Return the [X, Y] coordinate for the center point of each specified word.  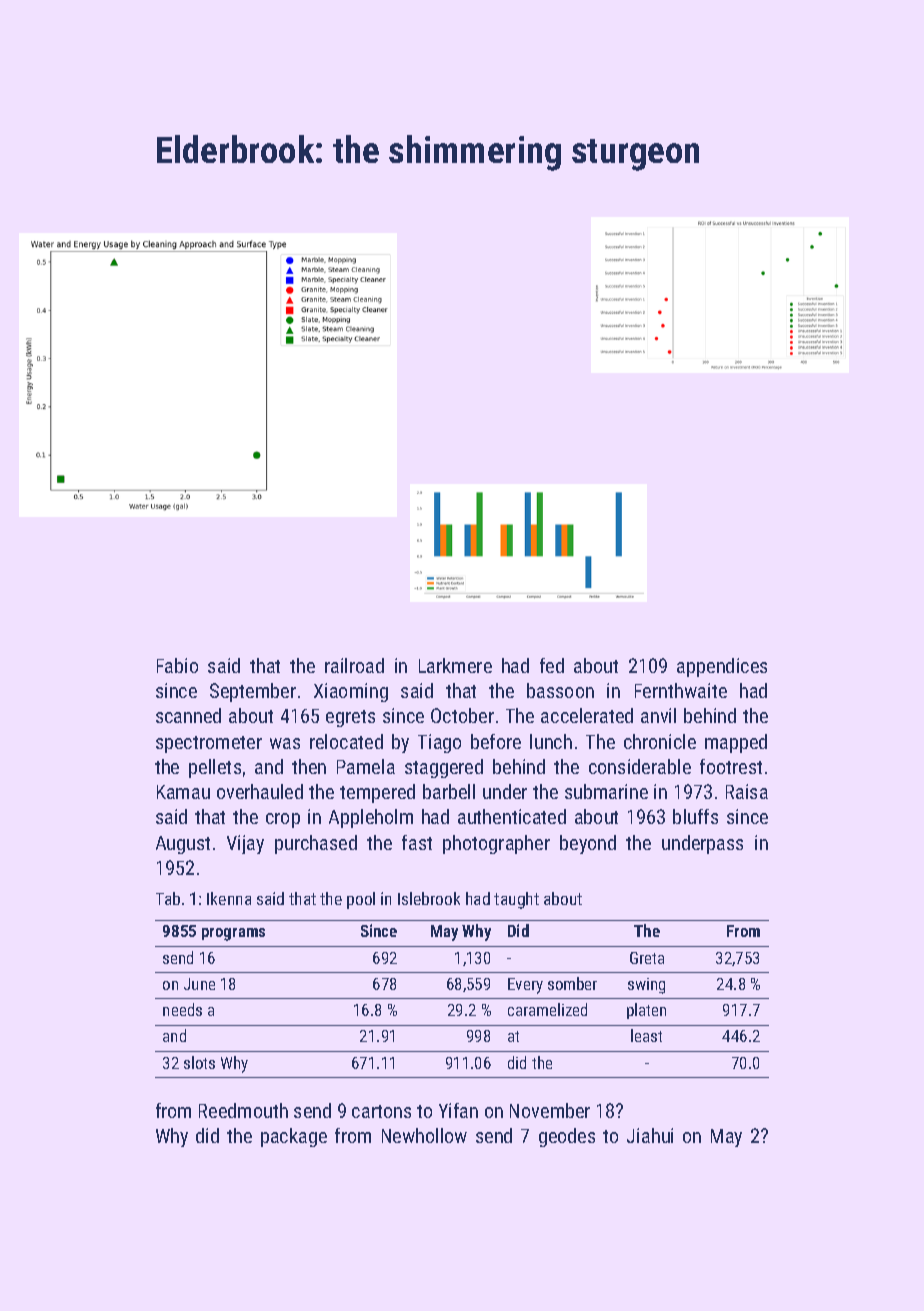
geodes [567, 1137]
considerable [640, 766]
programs [233, 934]
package [294, 1137]
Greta [647, 958]
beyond [588, 844]
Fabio [177, 665]
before [496, 741]
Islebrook [429, 898]
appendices [722, 667]
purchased [316, 844]
